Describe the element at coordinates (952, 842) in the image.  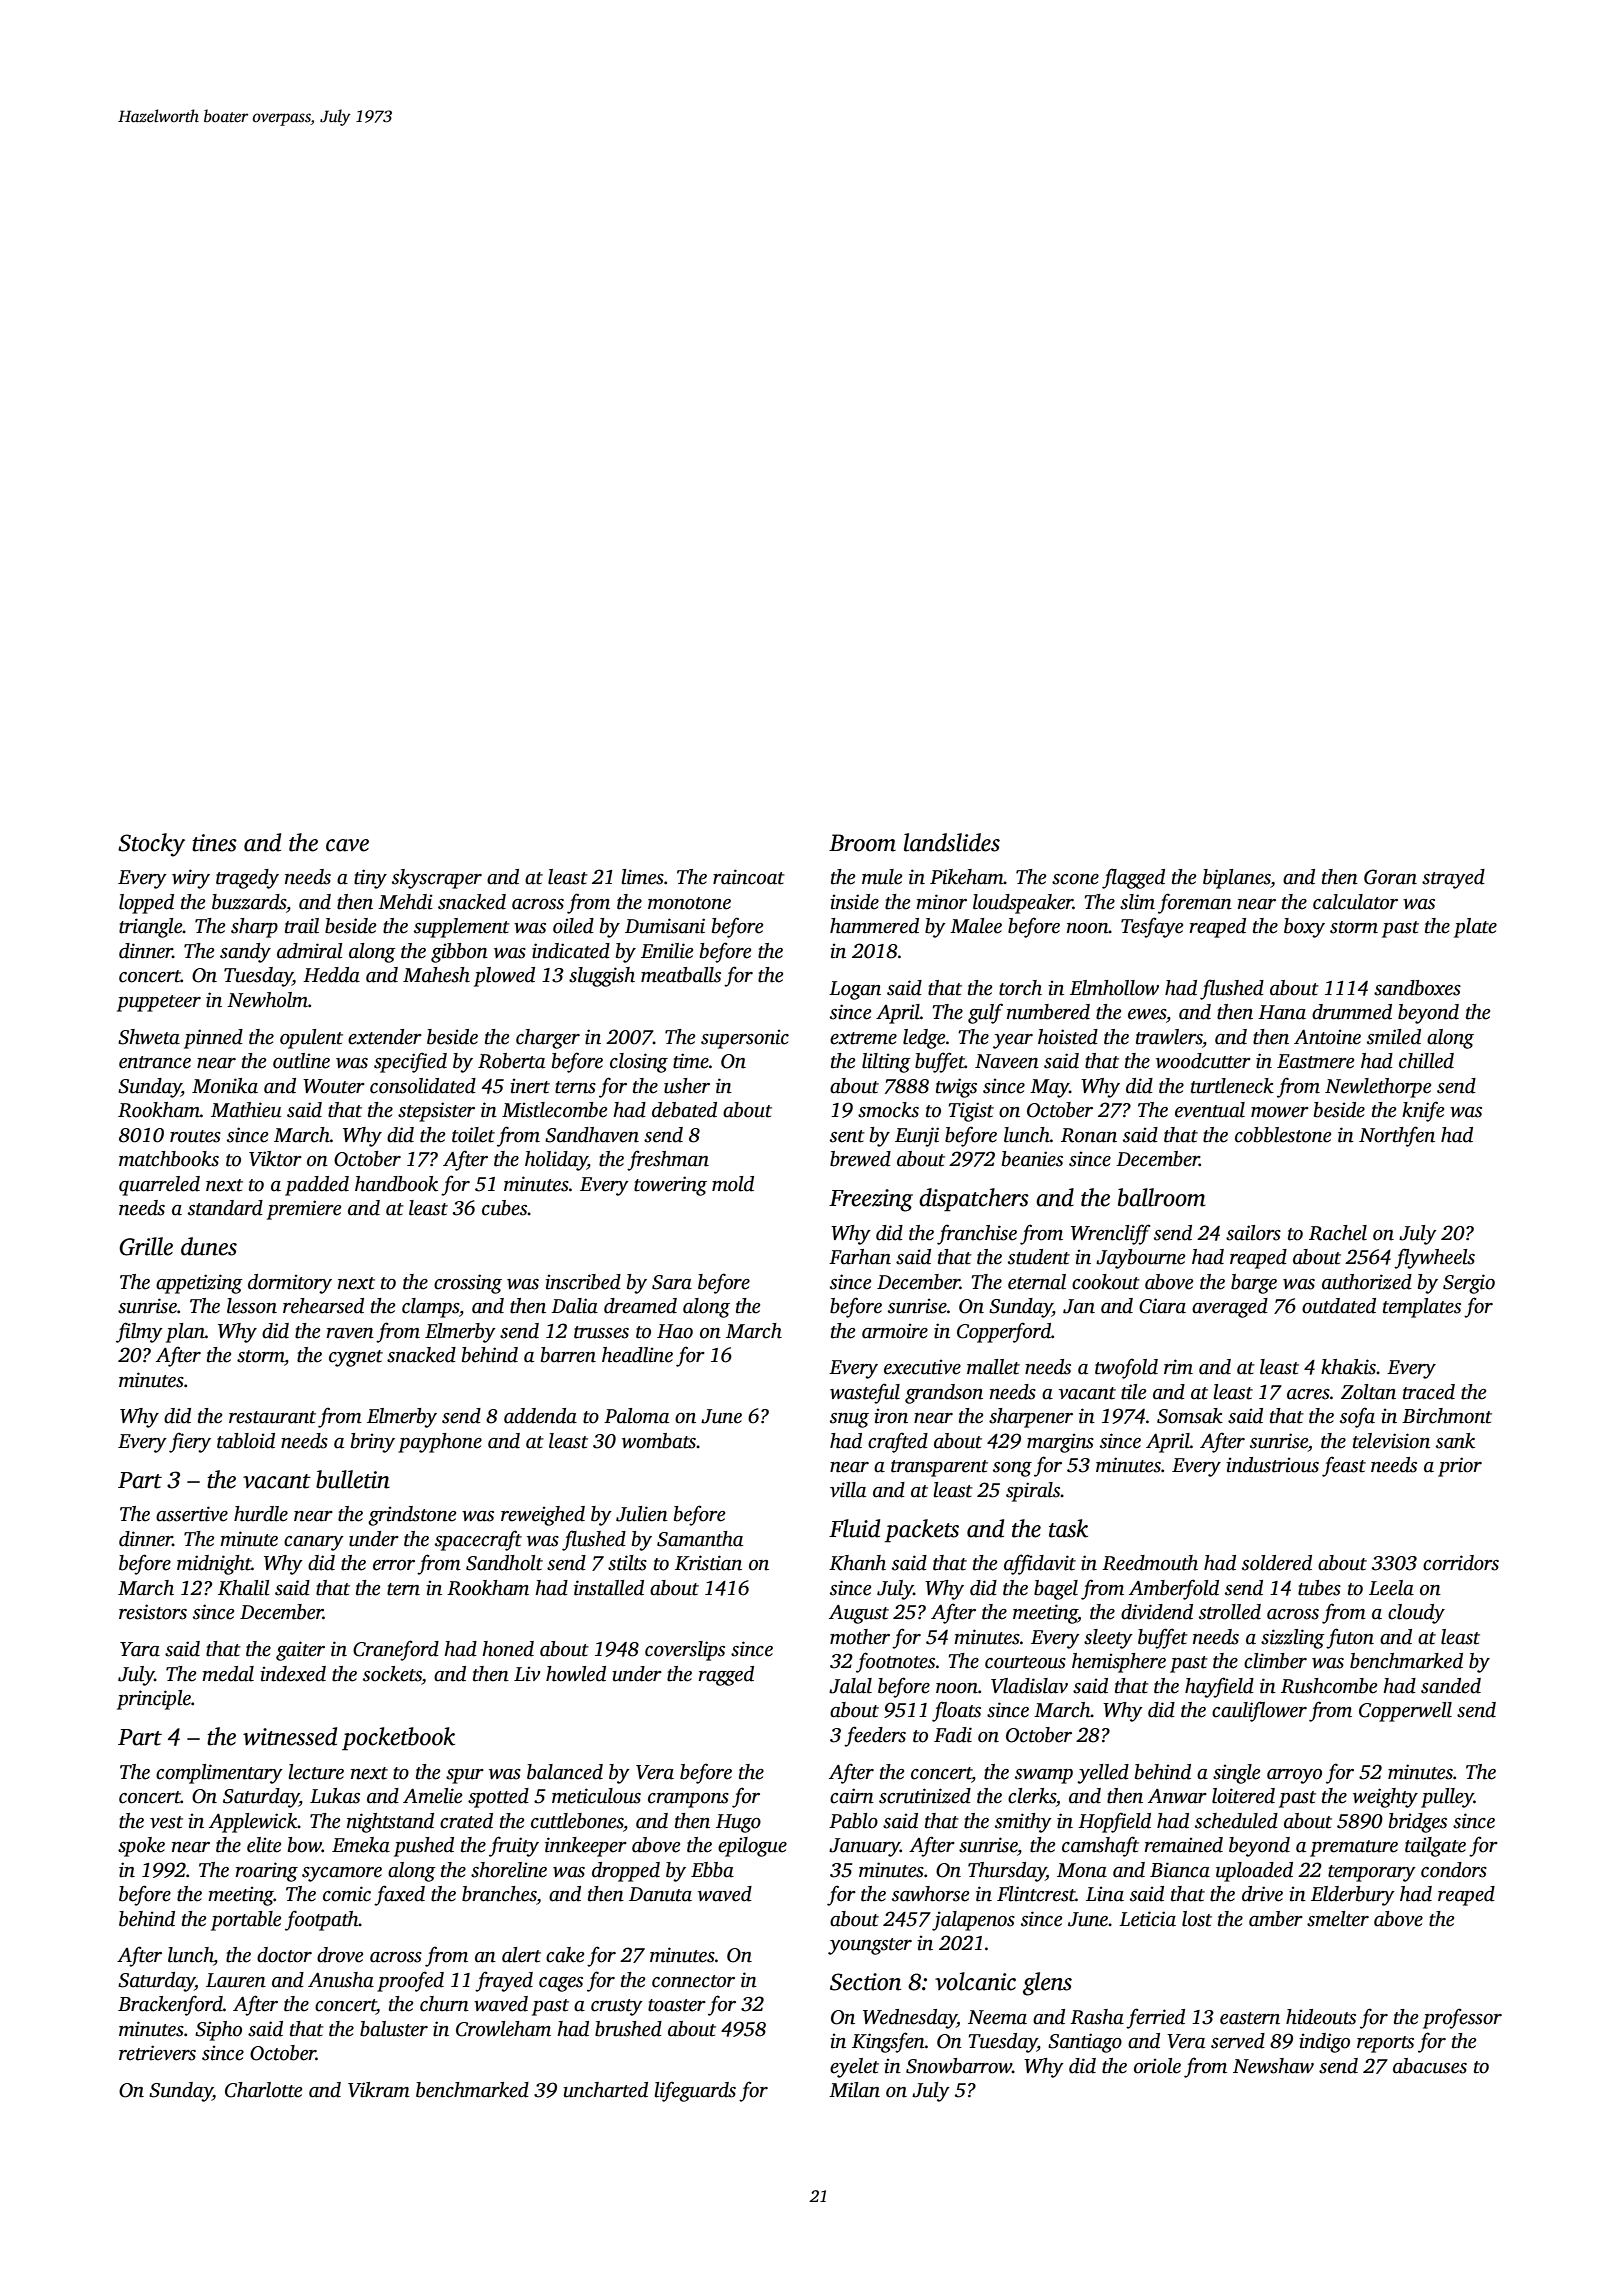
I see `landslides` at that location.
